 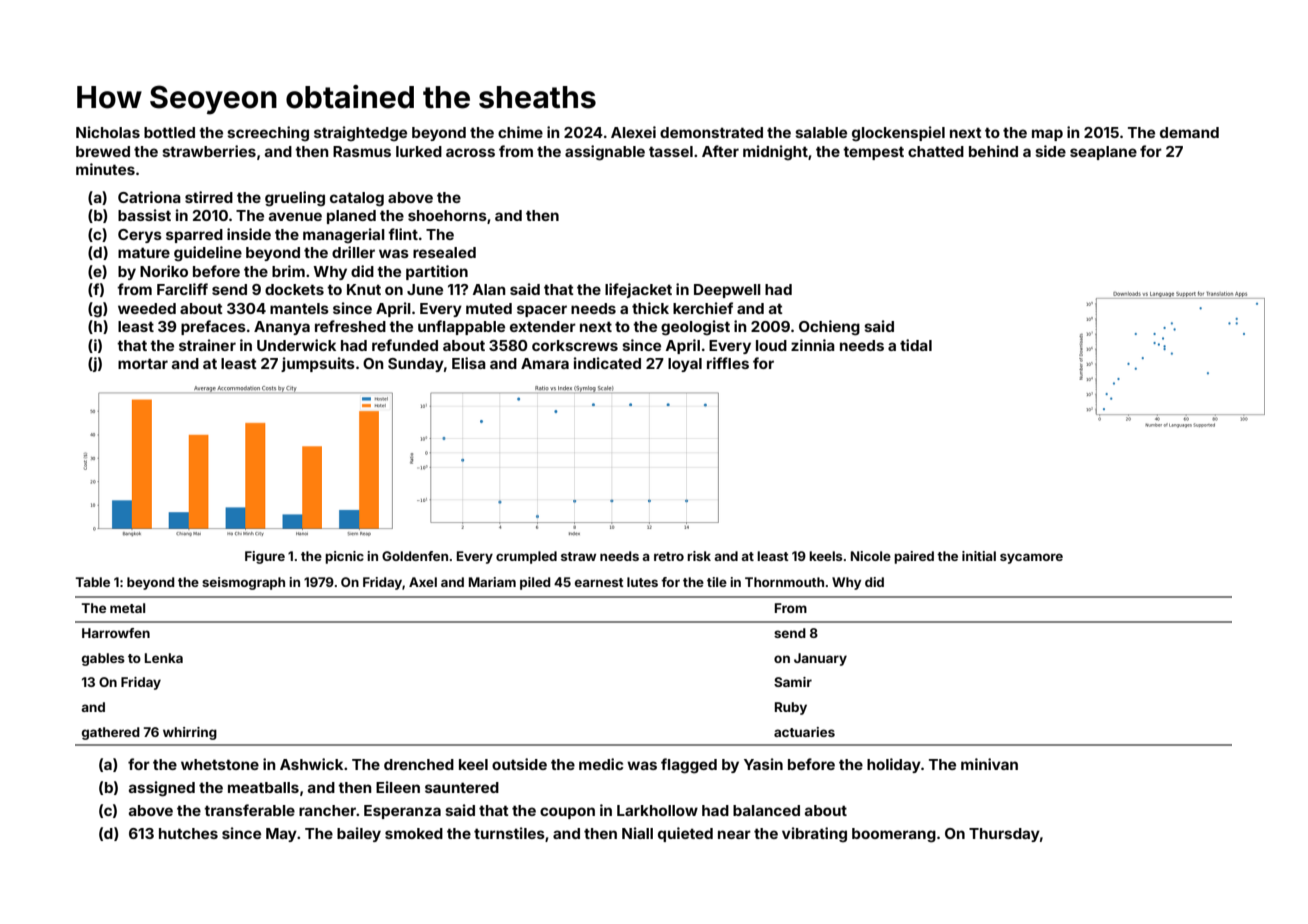 I want to click on transferable, so click(x=249, y=810).
